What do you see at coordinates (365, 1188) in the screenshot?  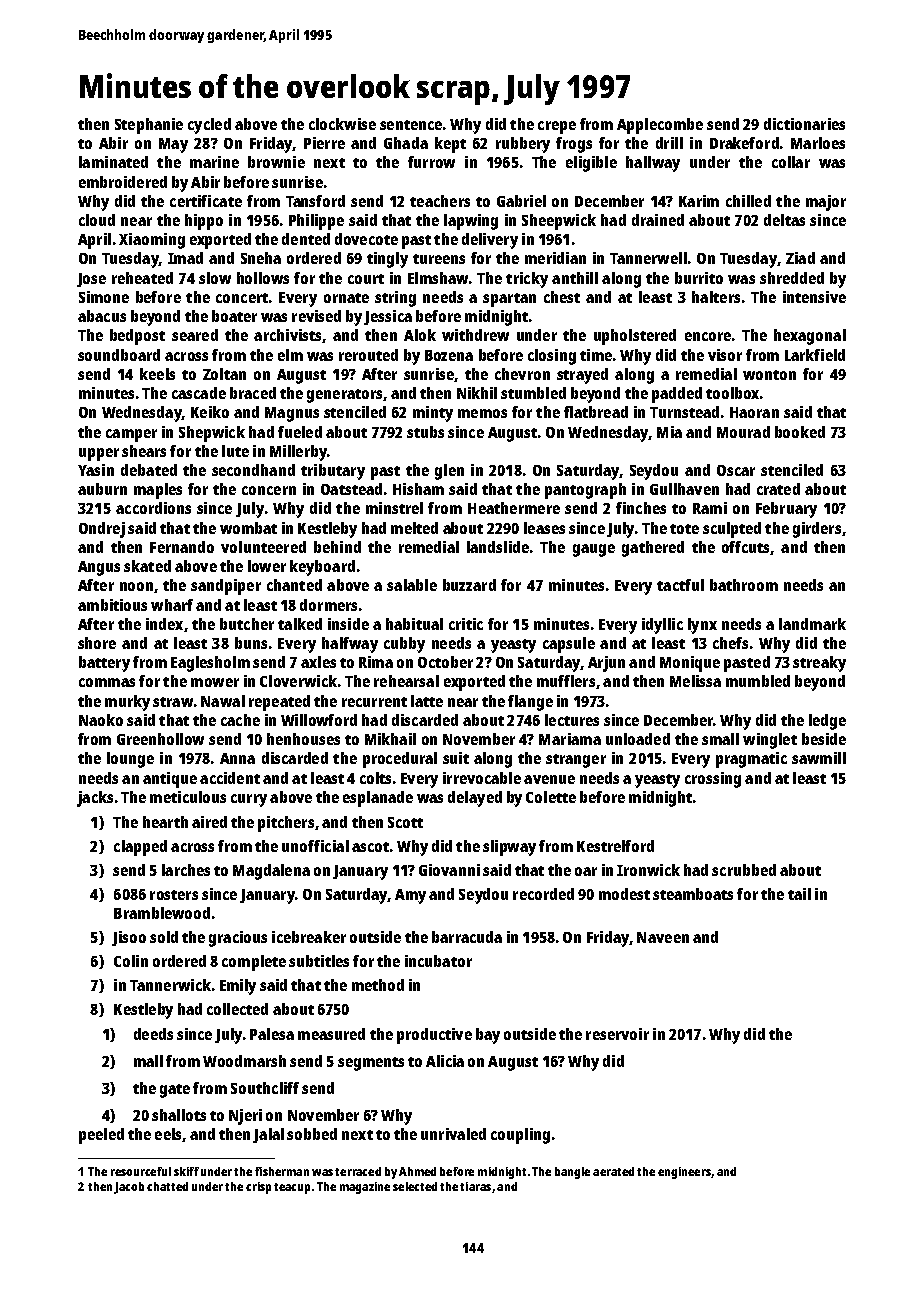 I see `magazine` at bounding box center [365, 1188].
